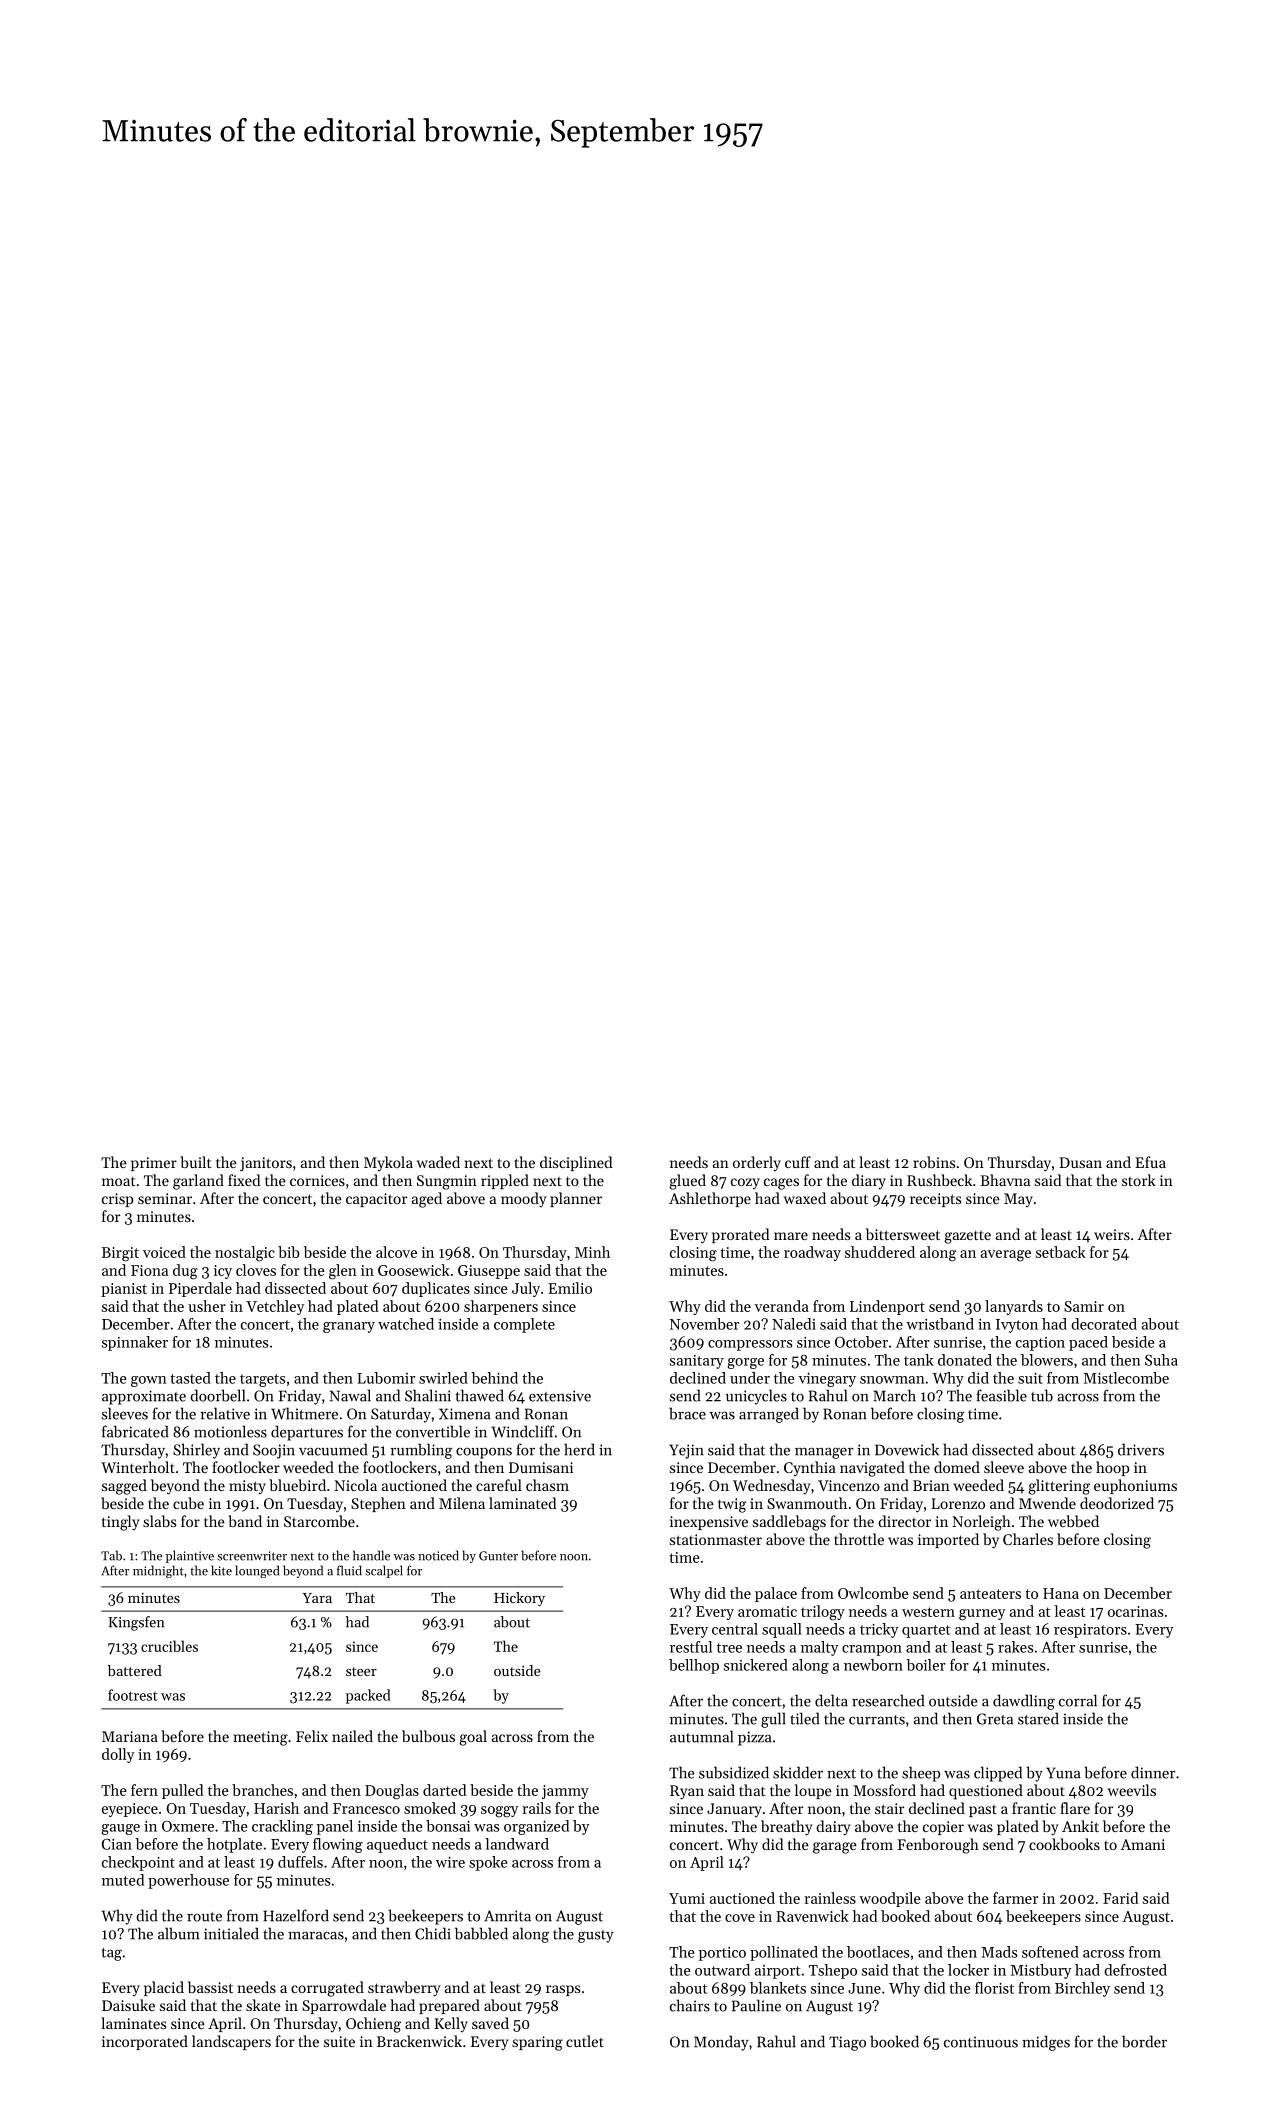 The width and height of the screenshot is (1284, 2114). What do you see at coordinates (448, 1826) in the screenshot?
I see `bonsai` at bounding box center [448, 1826].
